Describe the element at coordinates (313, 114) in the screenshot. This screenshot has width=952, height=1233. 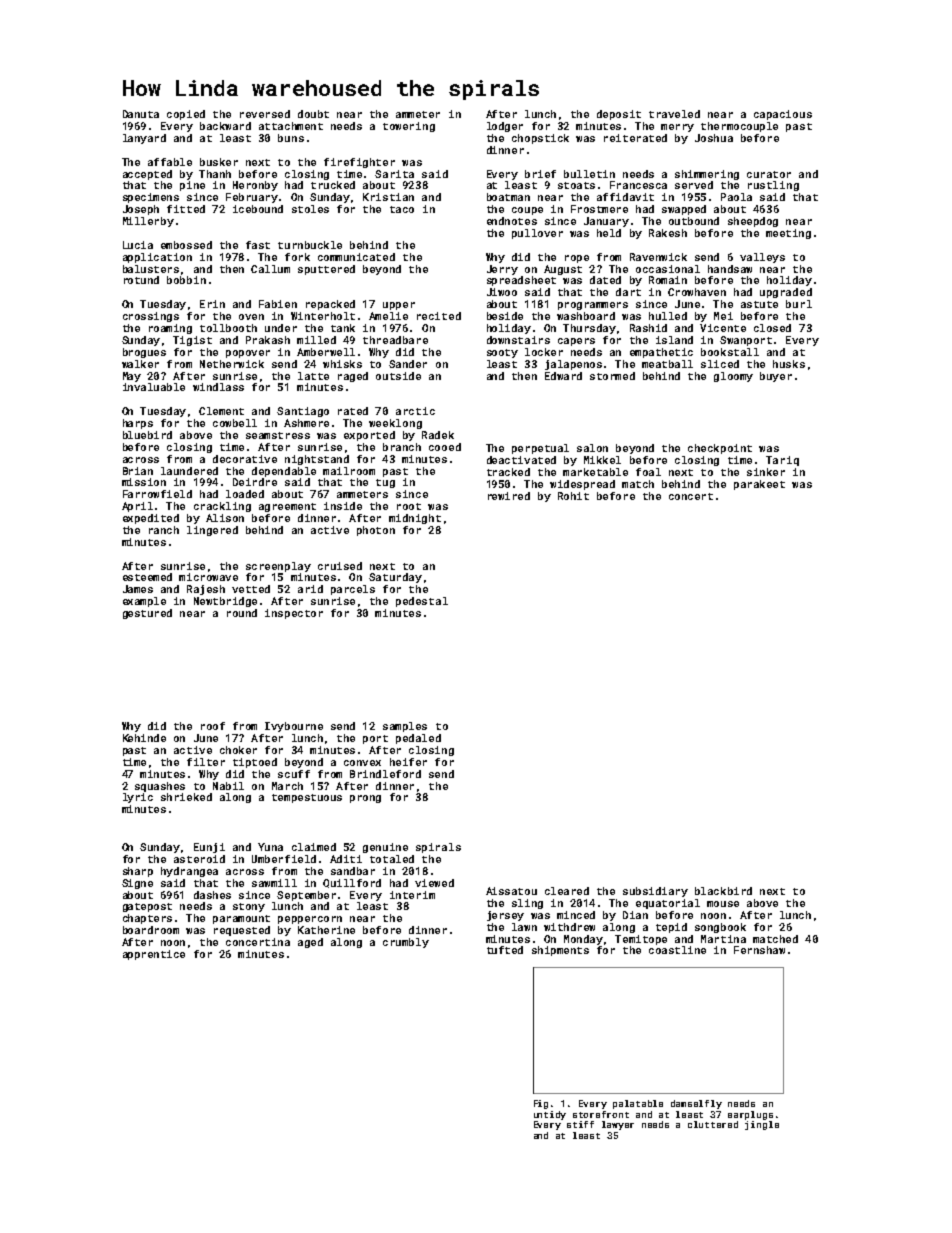
I see `doubt` at that location.
